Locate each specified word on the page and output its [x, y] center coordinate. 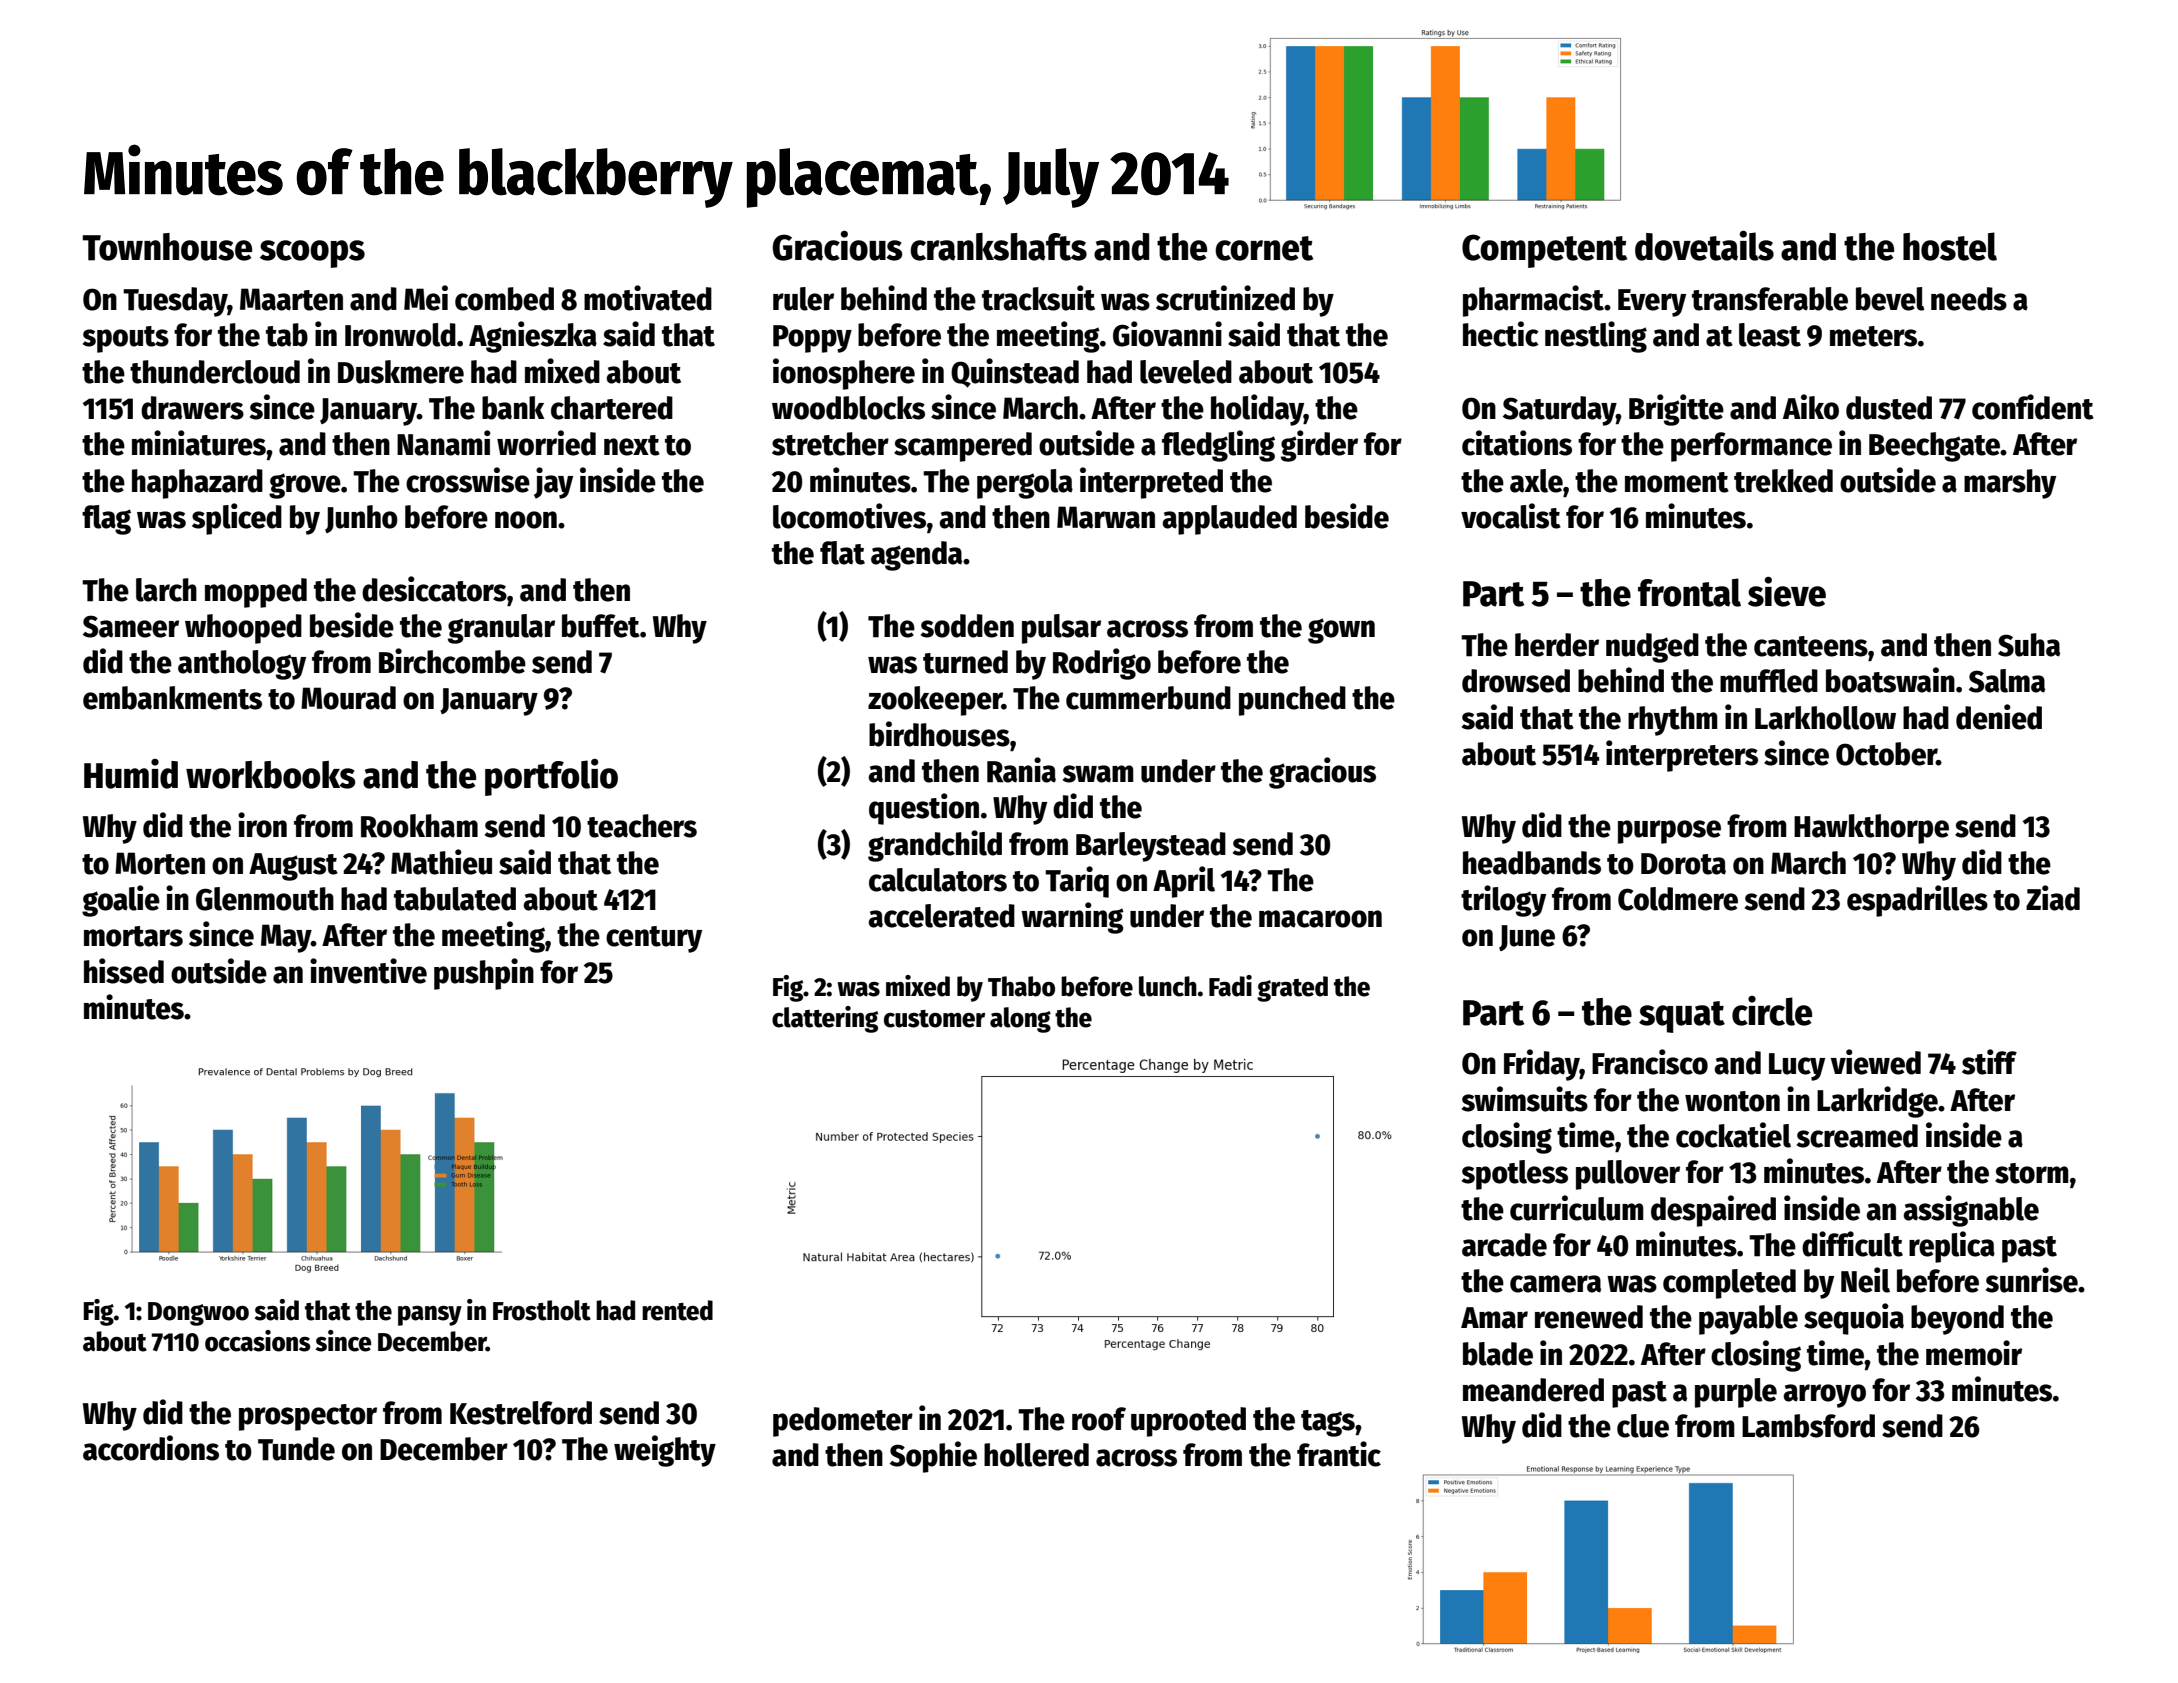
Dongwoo [198, 1314]
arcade [1504, 1245]
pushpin [484, 974]
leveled [1186, 372]
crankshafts [998, 247]
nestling [1596, 337]
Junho [361, 519]
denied [1999, 717]
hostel [1950, 246]
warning [1072, 918]
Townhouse [167, 247]
